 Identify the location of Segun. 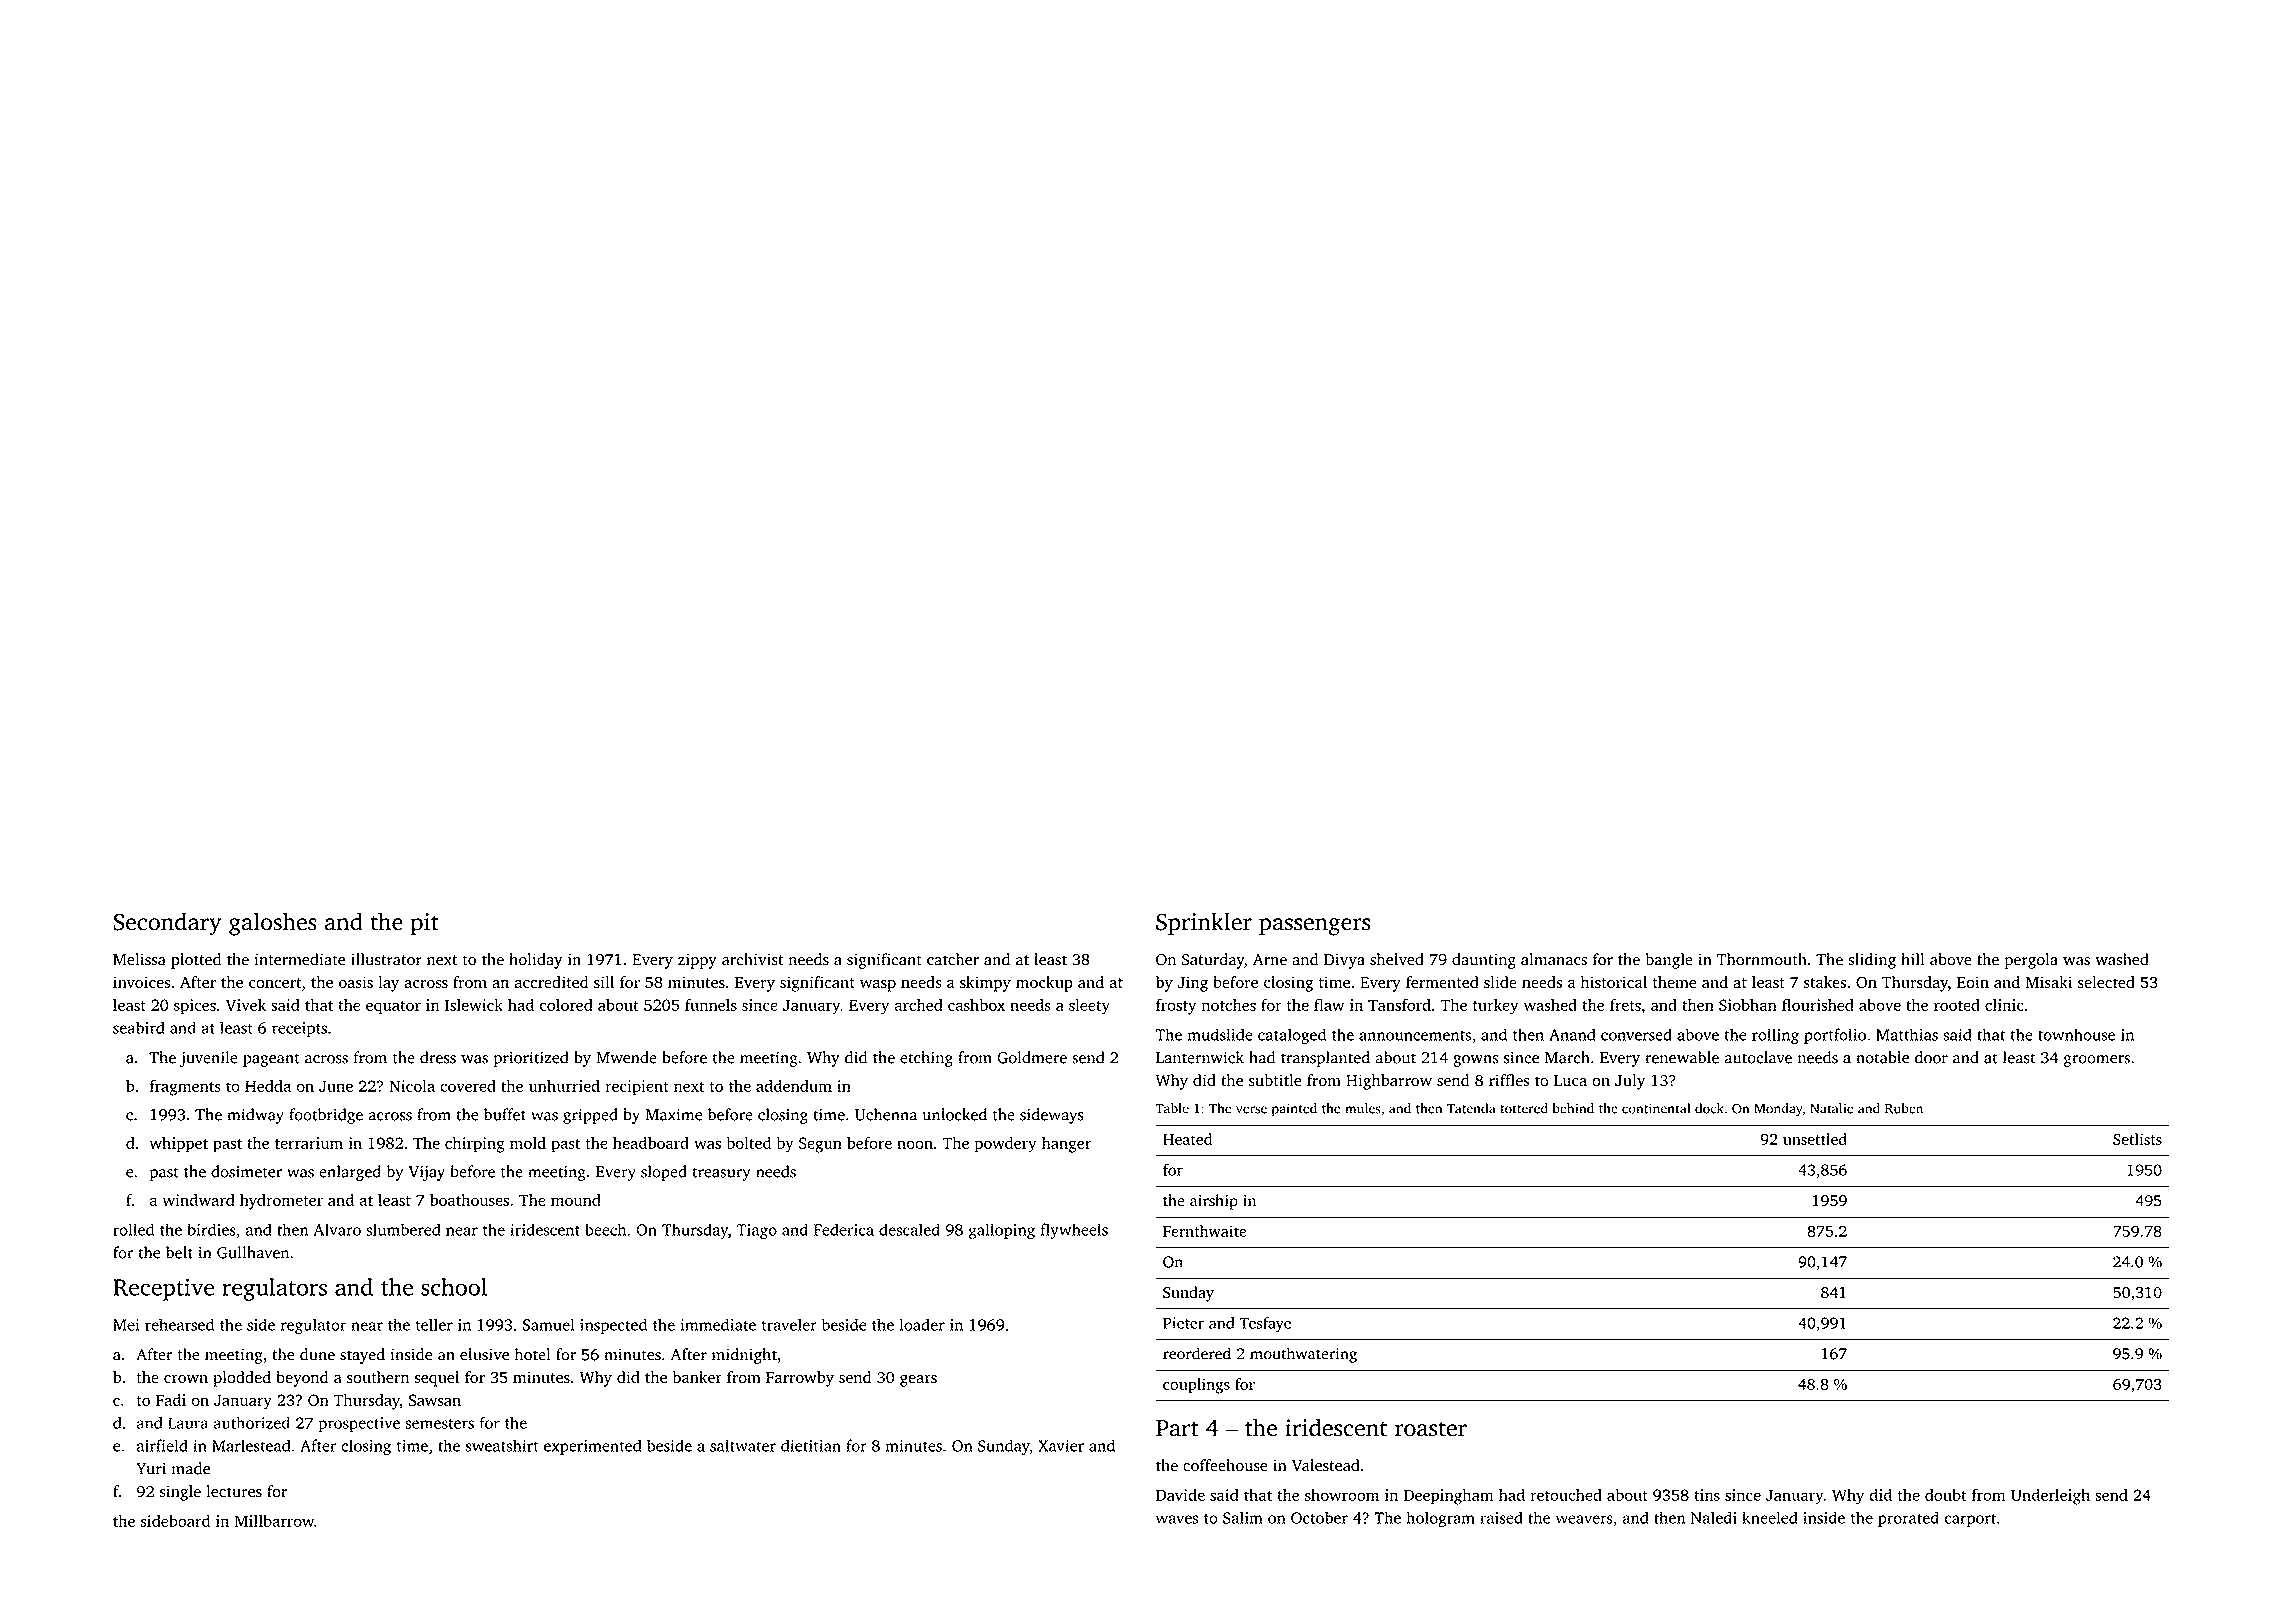
(820, 1145).
